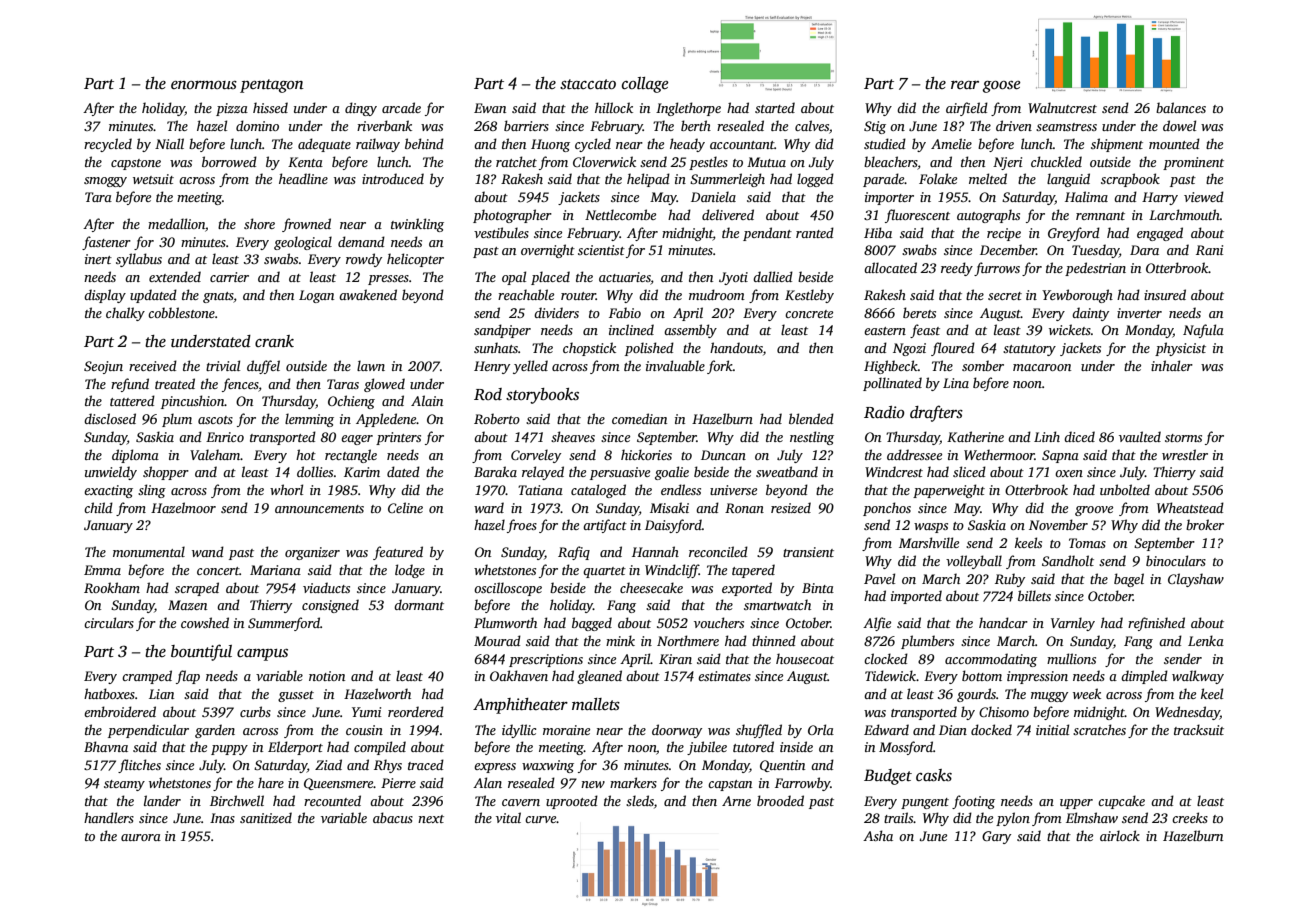 Image resolution: width=1308 pixels, height=924 pixels. I want to click on curve, so click(541, 819).
